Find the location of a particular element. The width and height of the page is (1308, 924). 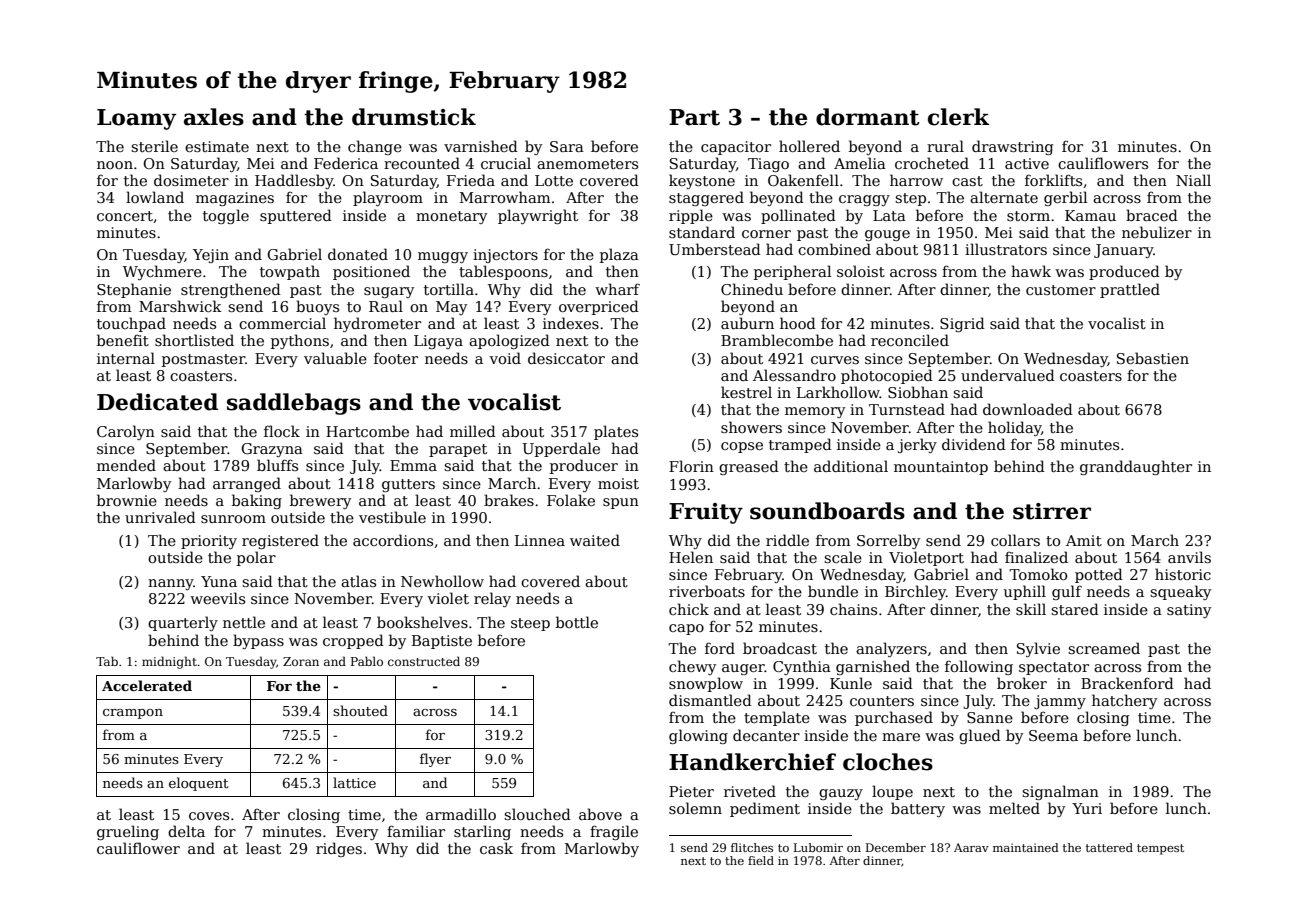

Hartcombe is located at coordinates (367, 431).
